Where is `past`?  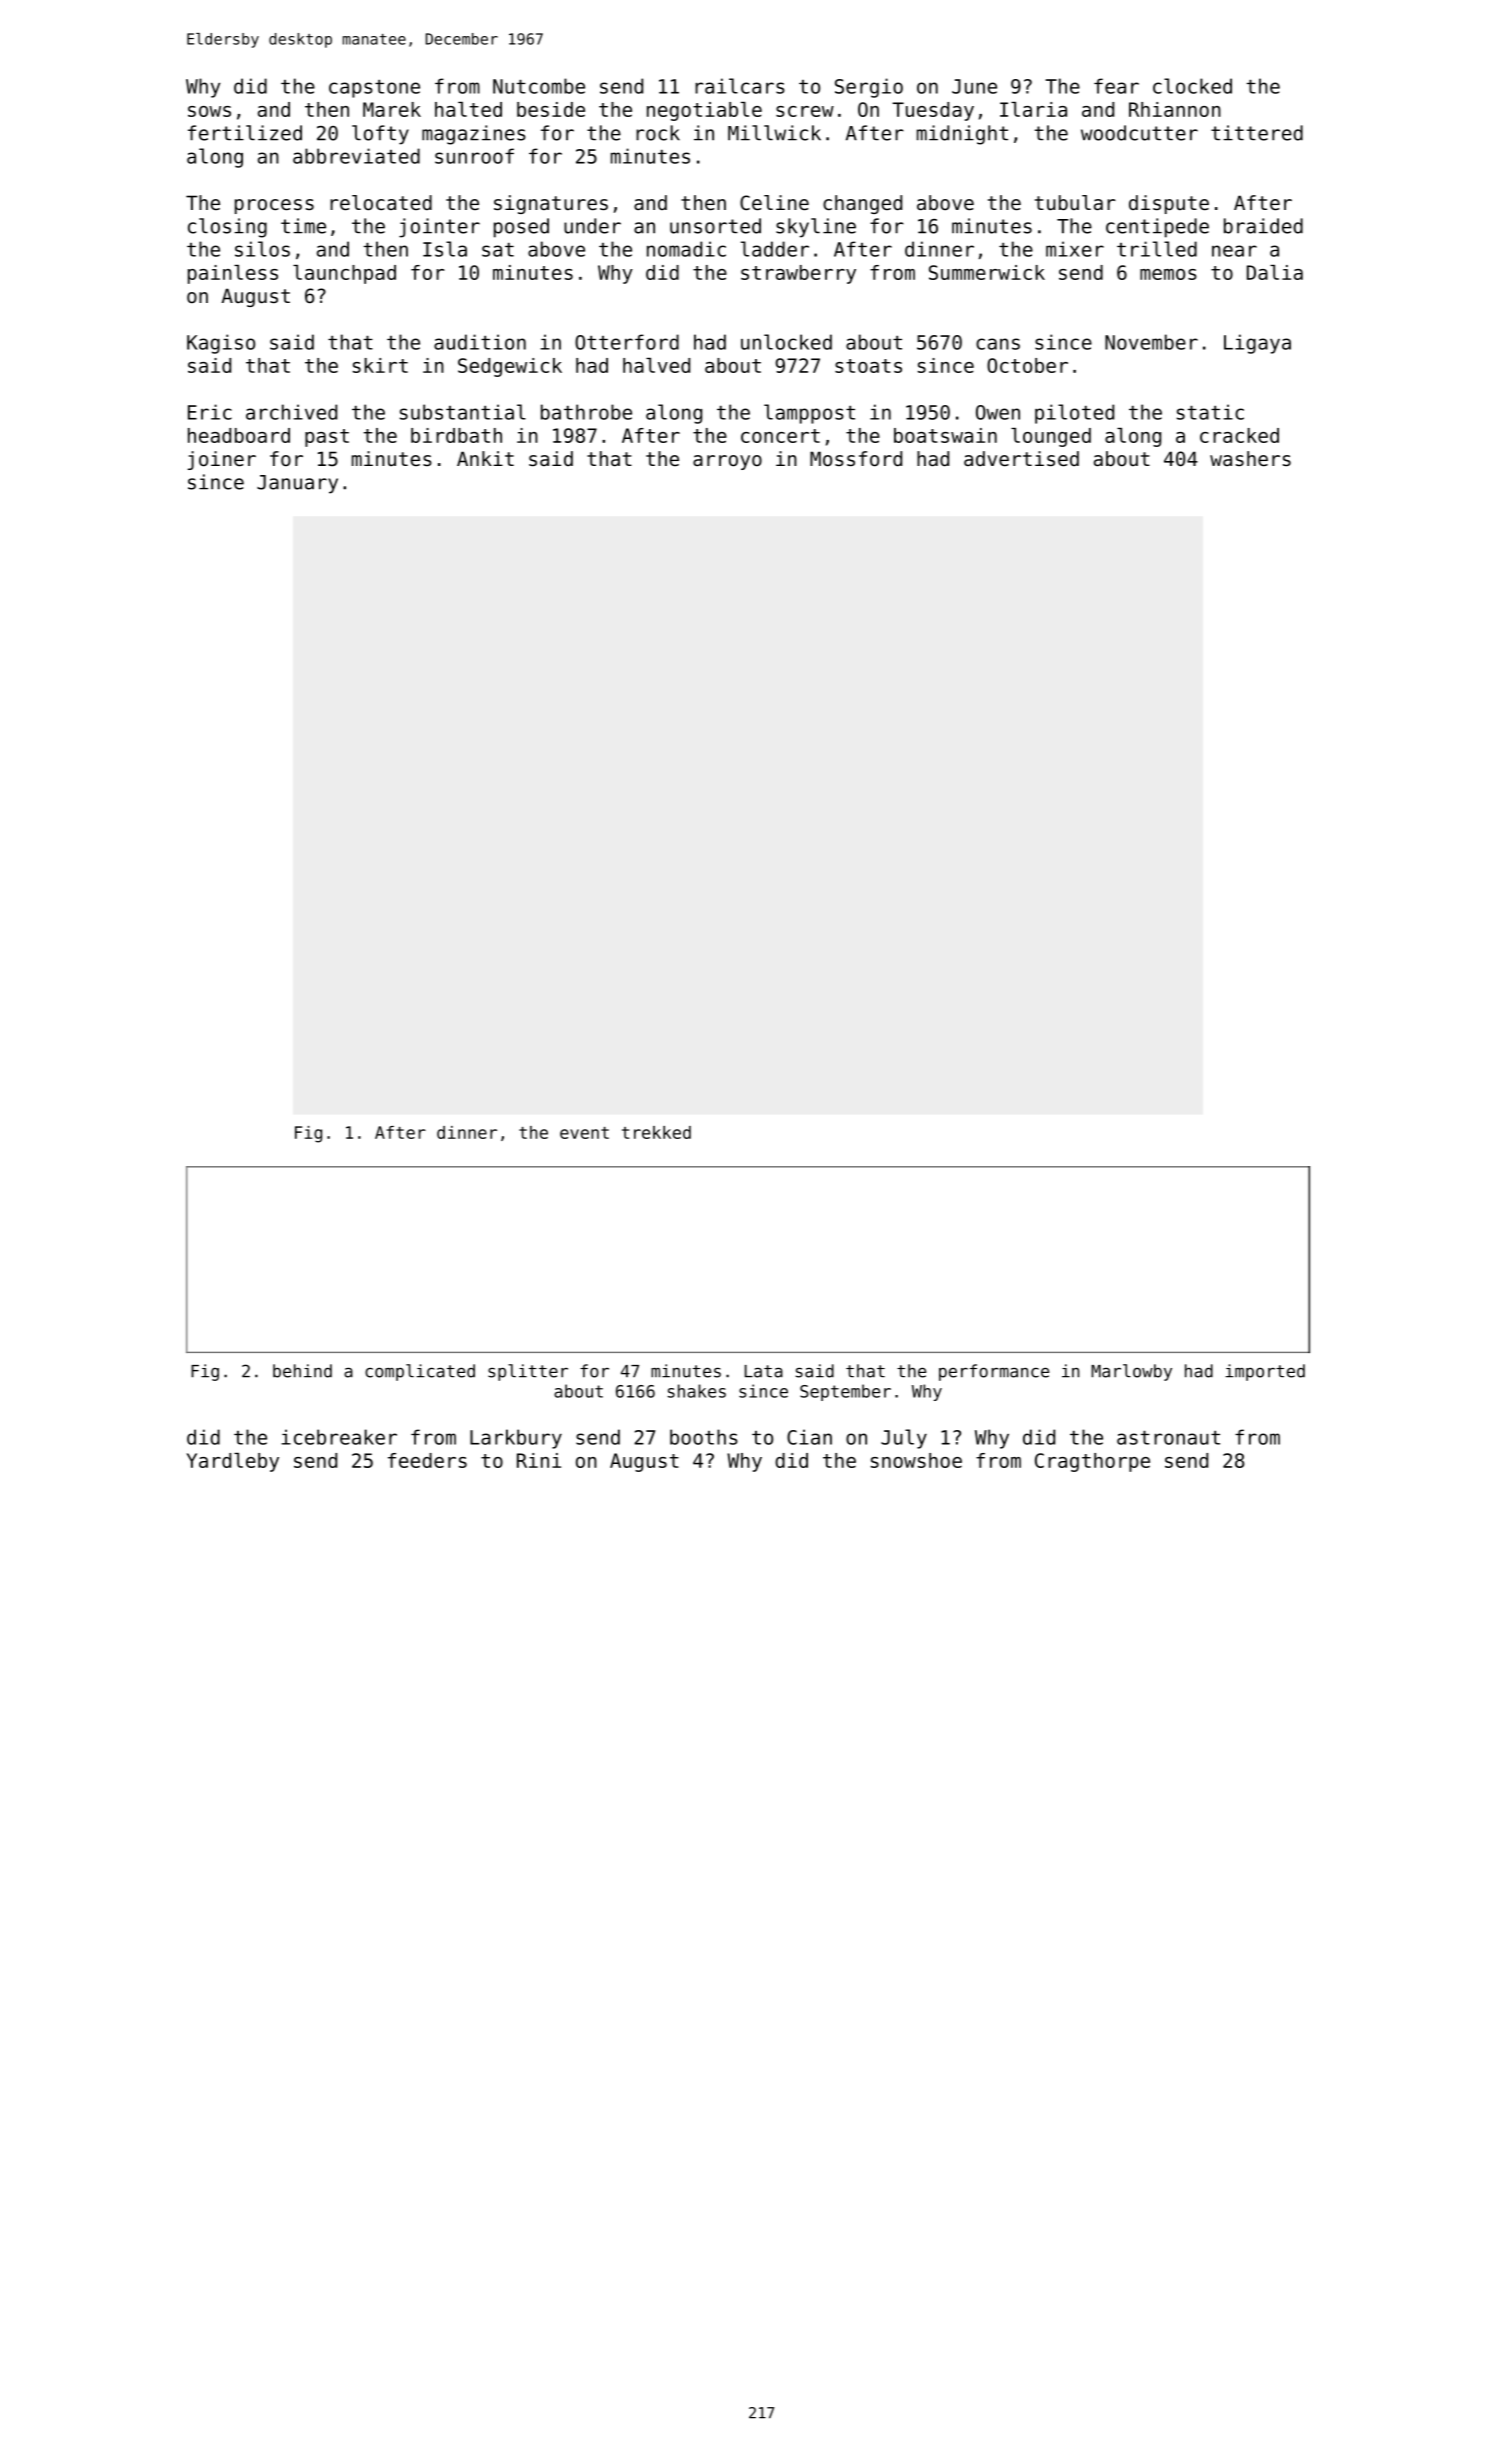
past is located at coordinates (327, 438).
